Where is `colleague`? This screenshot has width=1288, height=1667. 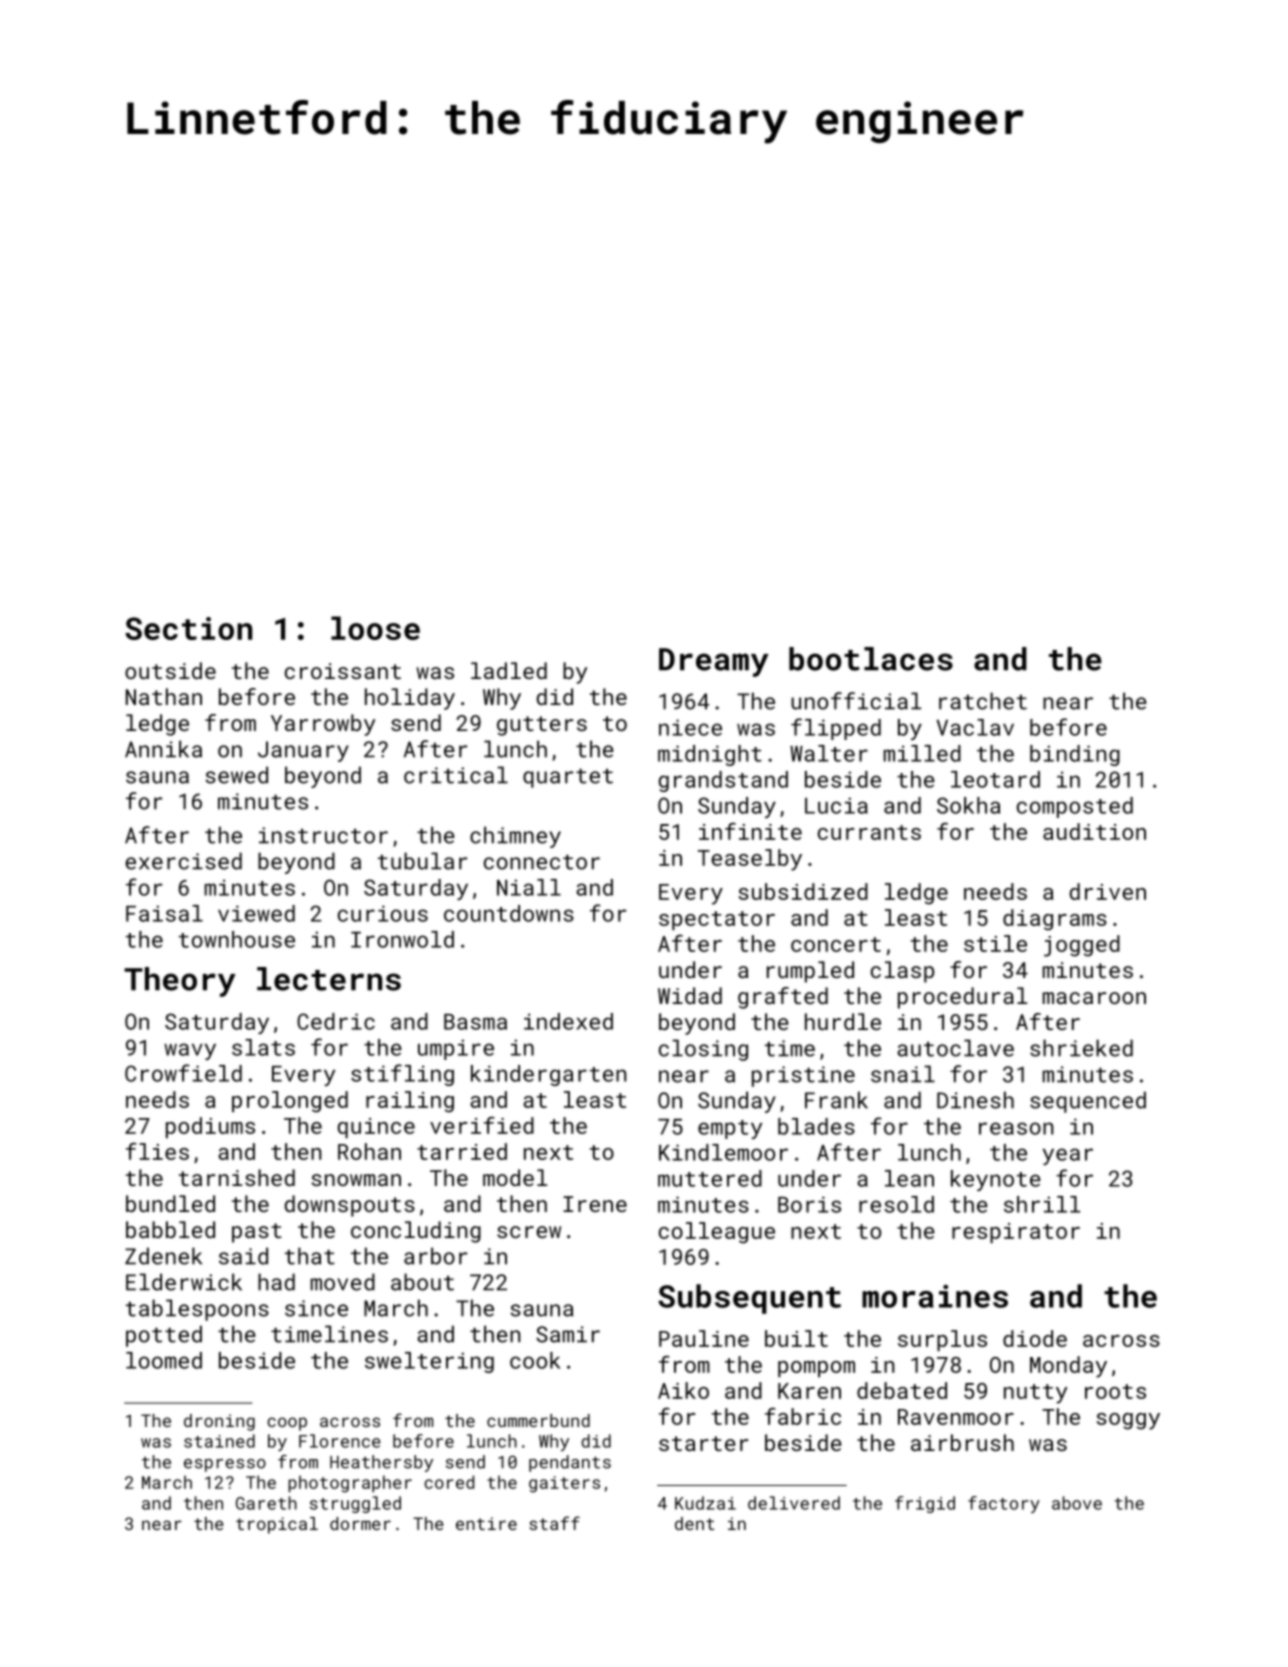
colleague is located at coordinates (717, 1233).
